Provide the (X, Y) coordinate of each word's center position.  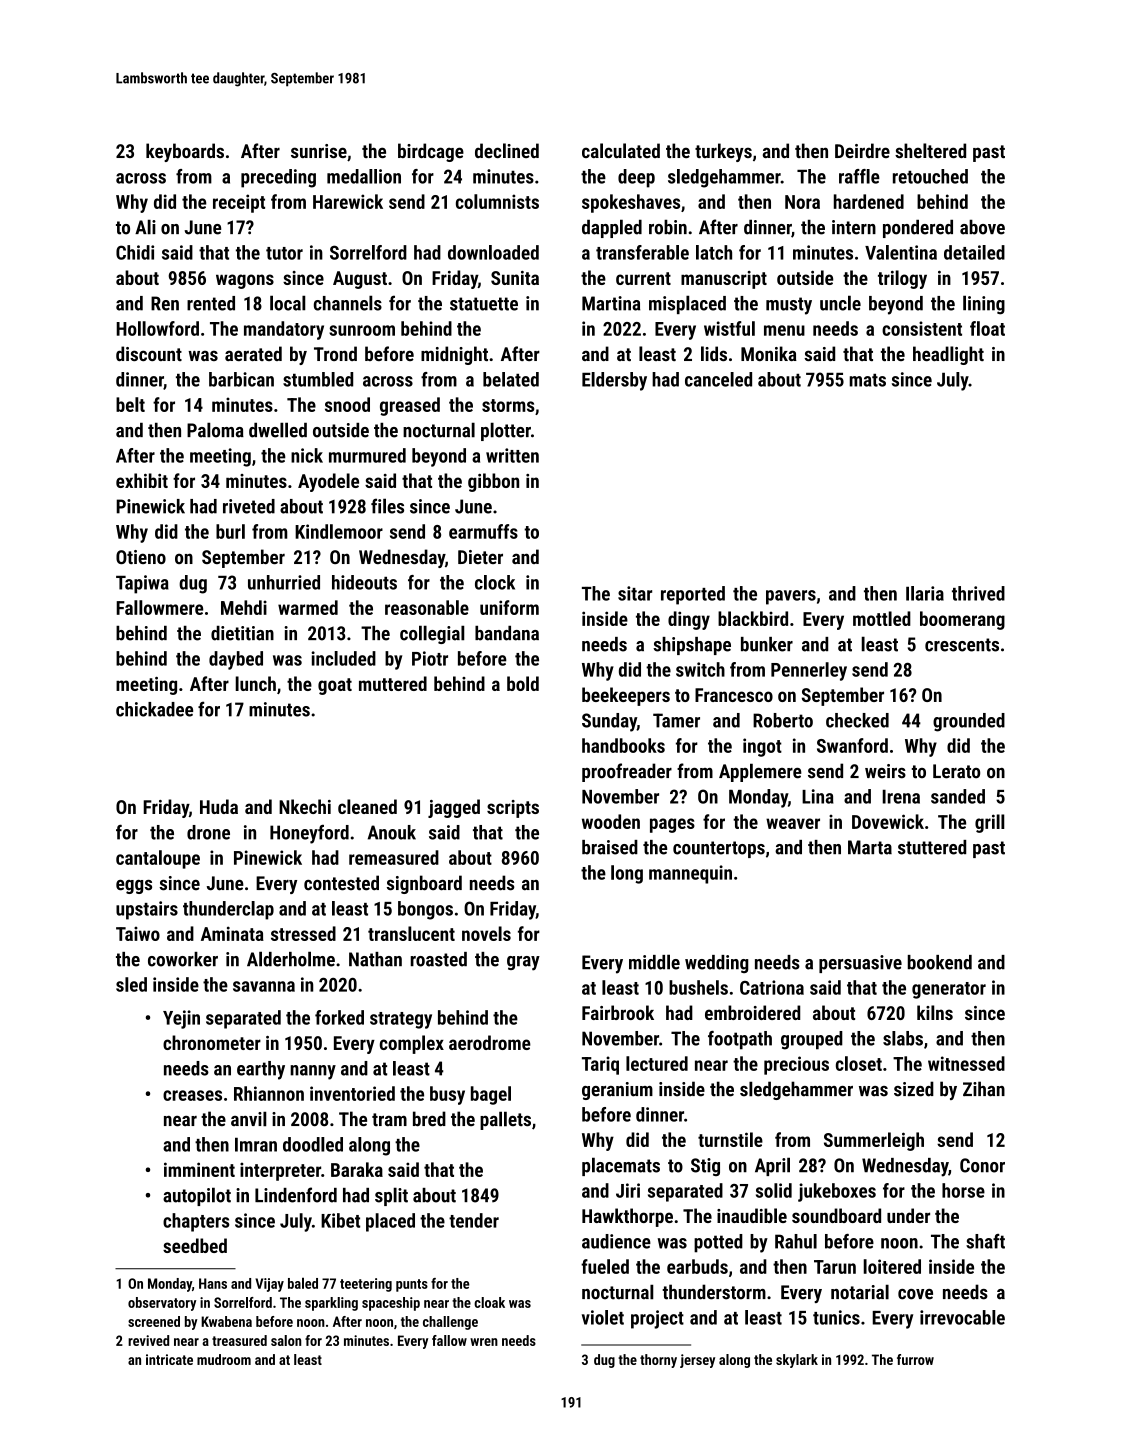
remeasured (394, 857)
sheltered (930, 150)
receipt (239, 203)
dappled (612, 228)
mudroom (224, 1359)
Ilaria (925, 593)
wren (484, 1342)
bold (523, 683)
